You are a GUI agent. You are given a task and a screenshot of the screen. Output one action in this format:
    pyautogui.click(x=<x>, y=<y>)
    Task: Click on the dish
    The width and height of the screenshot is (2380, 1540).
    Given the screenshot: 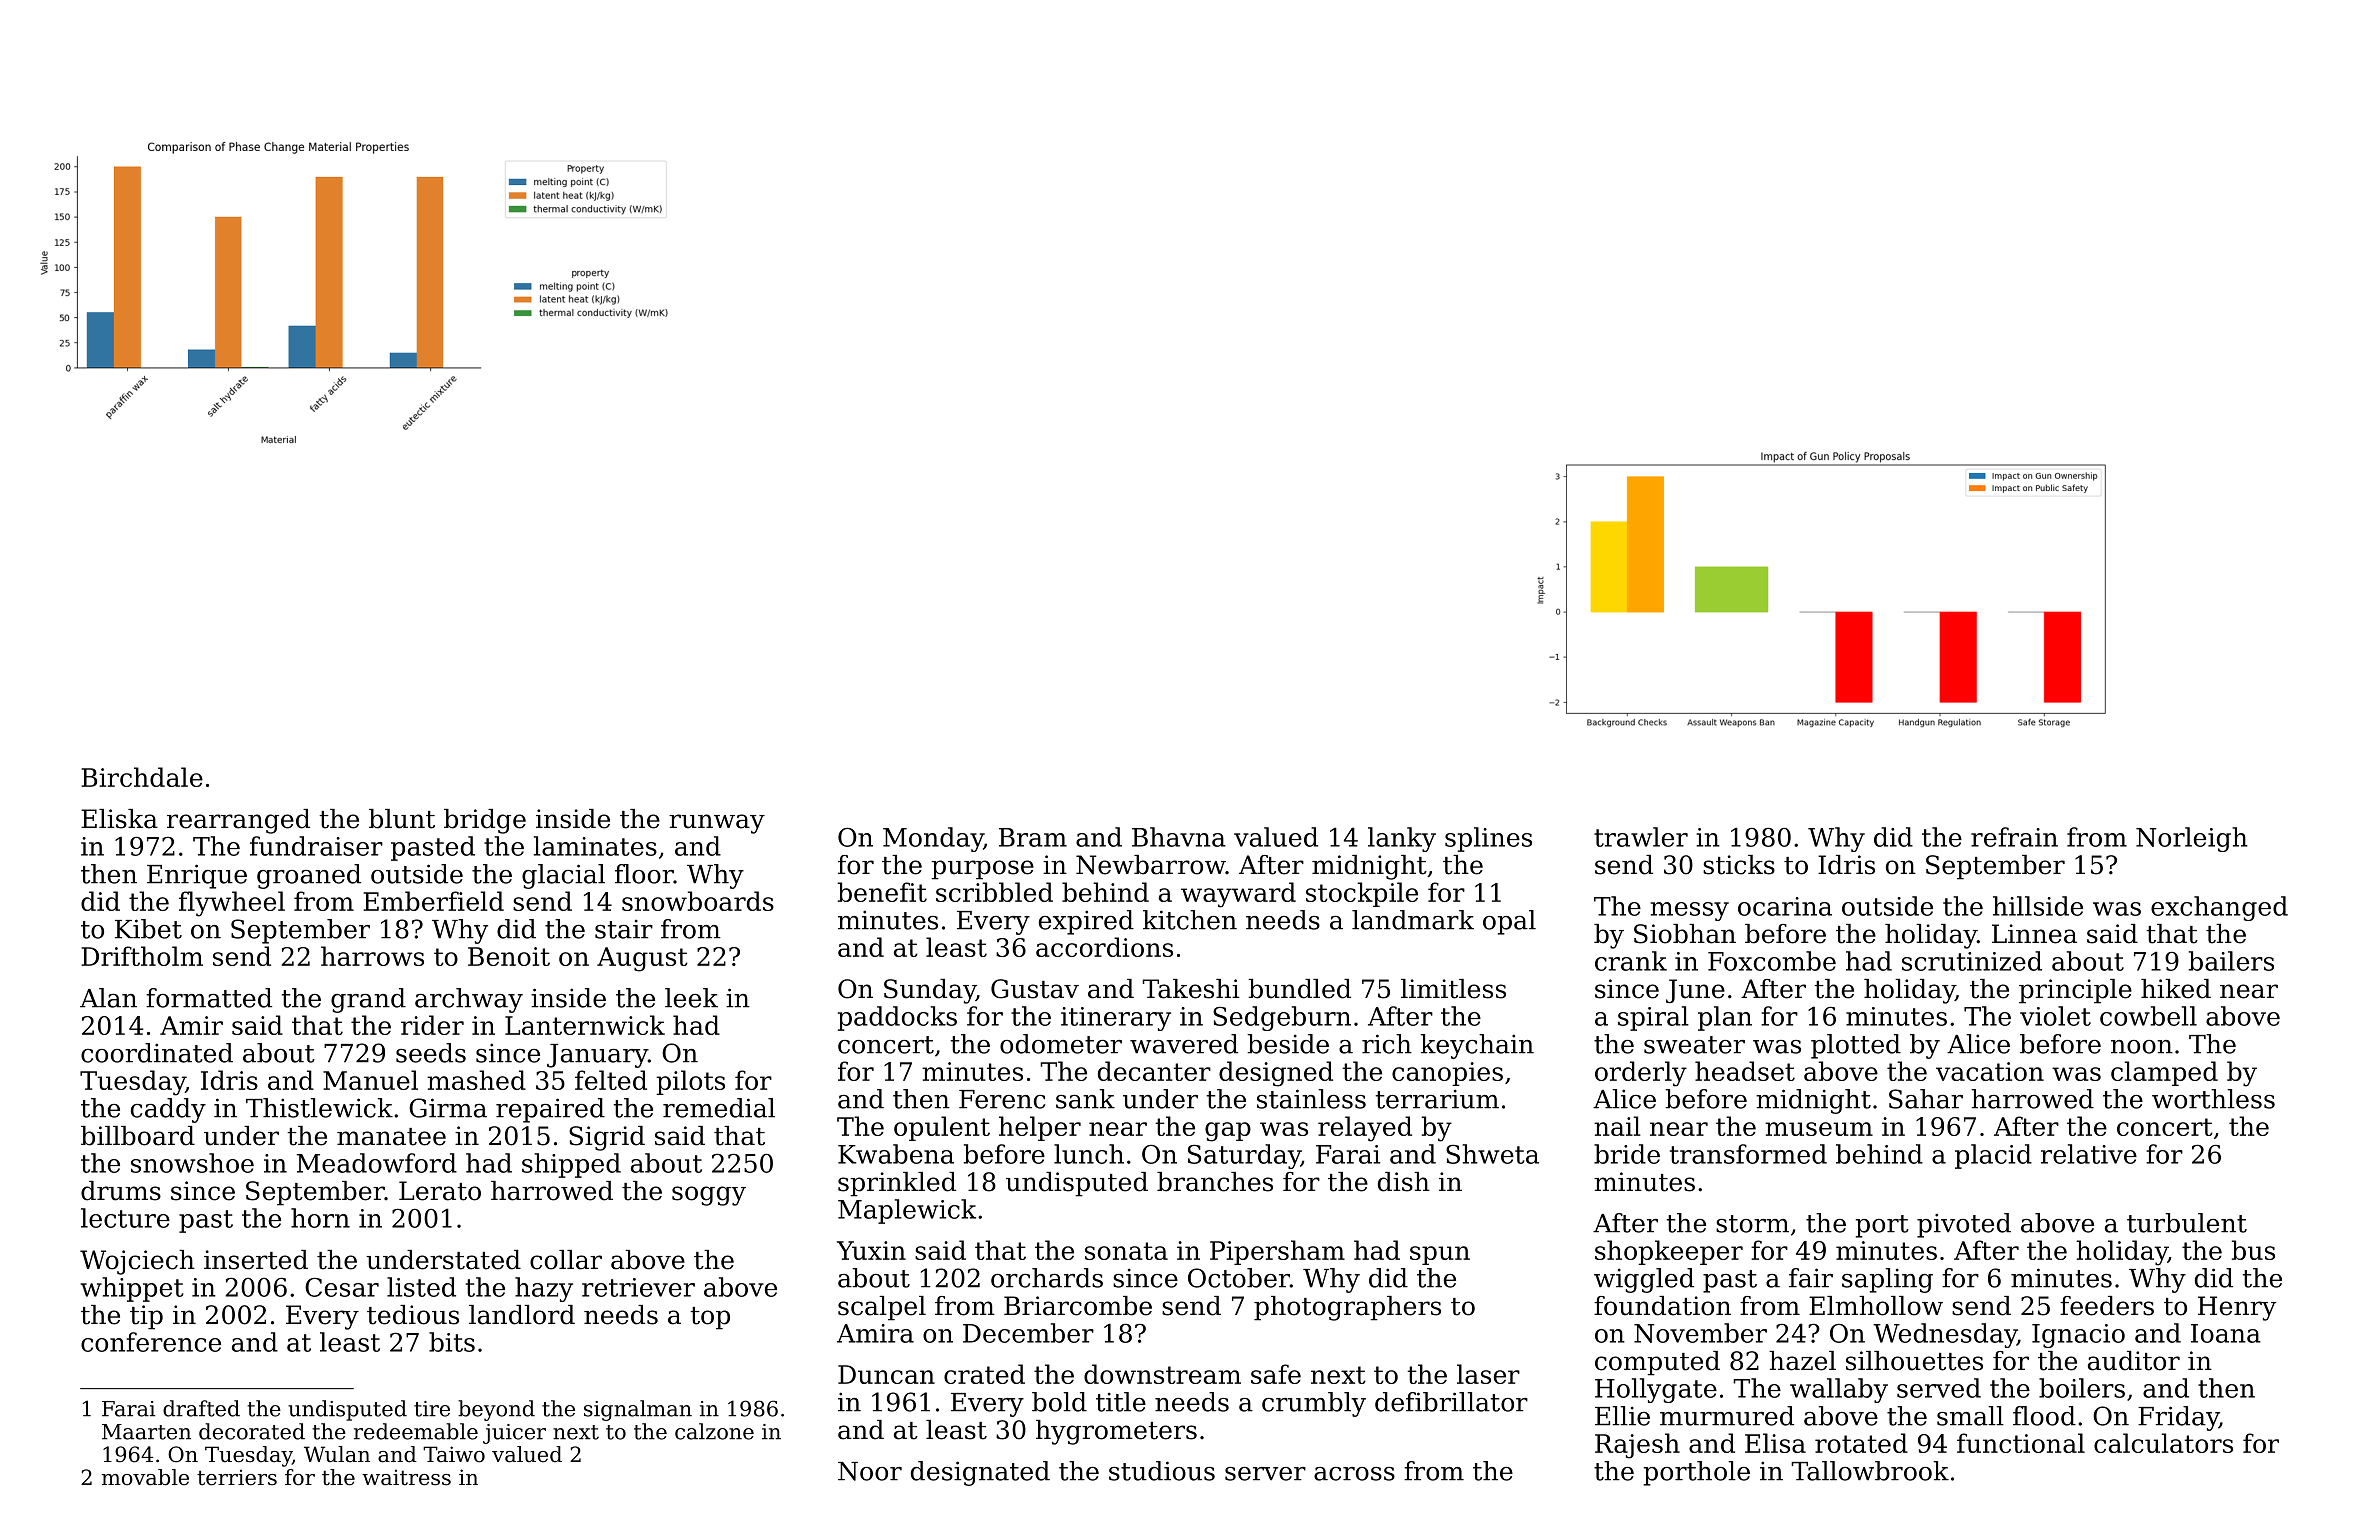 What is the action you would take?
    pyautogui.click(x=1404, y=1182)
